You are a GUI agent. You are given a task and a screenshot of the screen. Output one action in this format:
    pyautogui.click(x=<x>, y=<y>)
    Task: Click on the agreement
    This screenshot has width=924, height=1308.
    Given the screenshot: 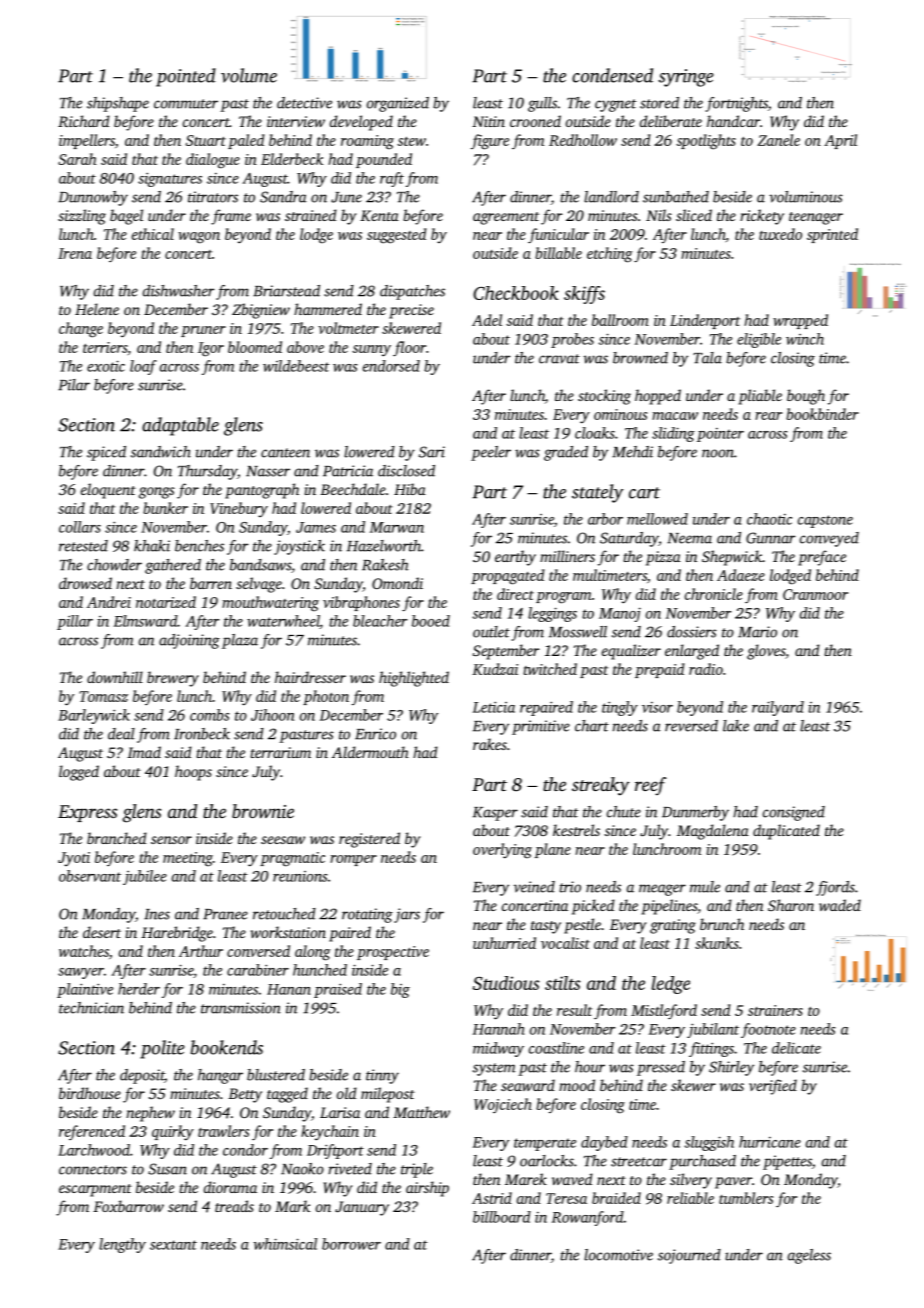 What is the action you would take?
    pyautogui.click(x=506, y=218)
